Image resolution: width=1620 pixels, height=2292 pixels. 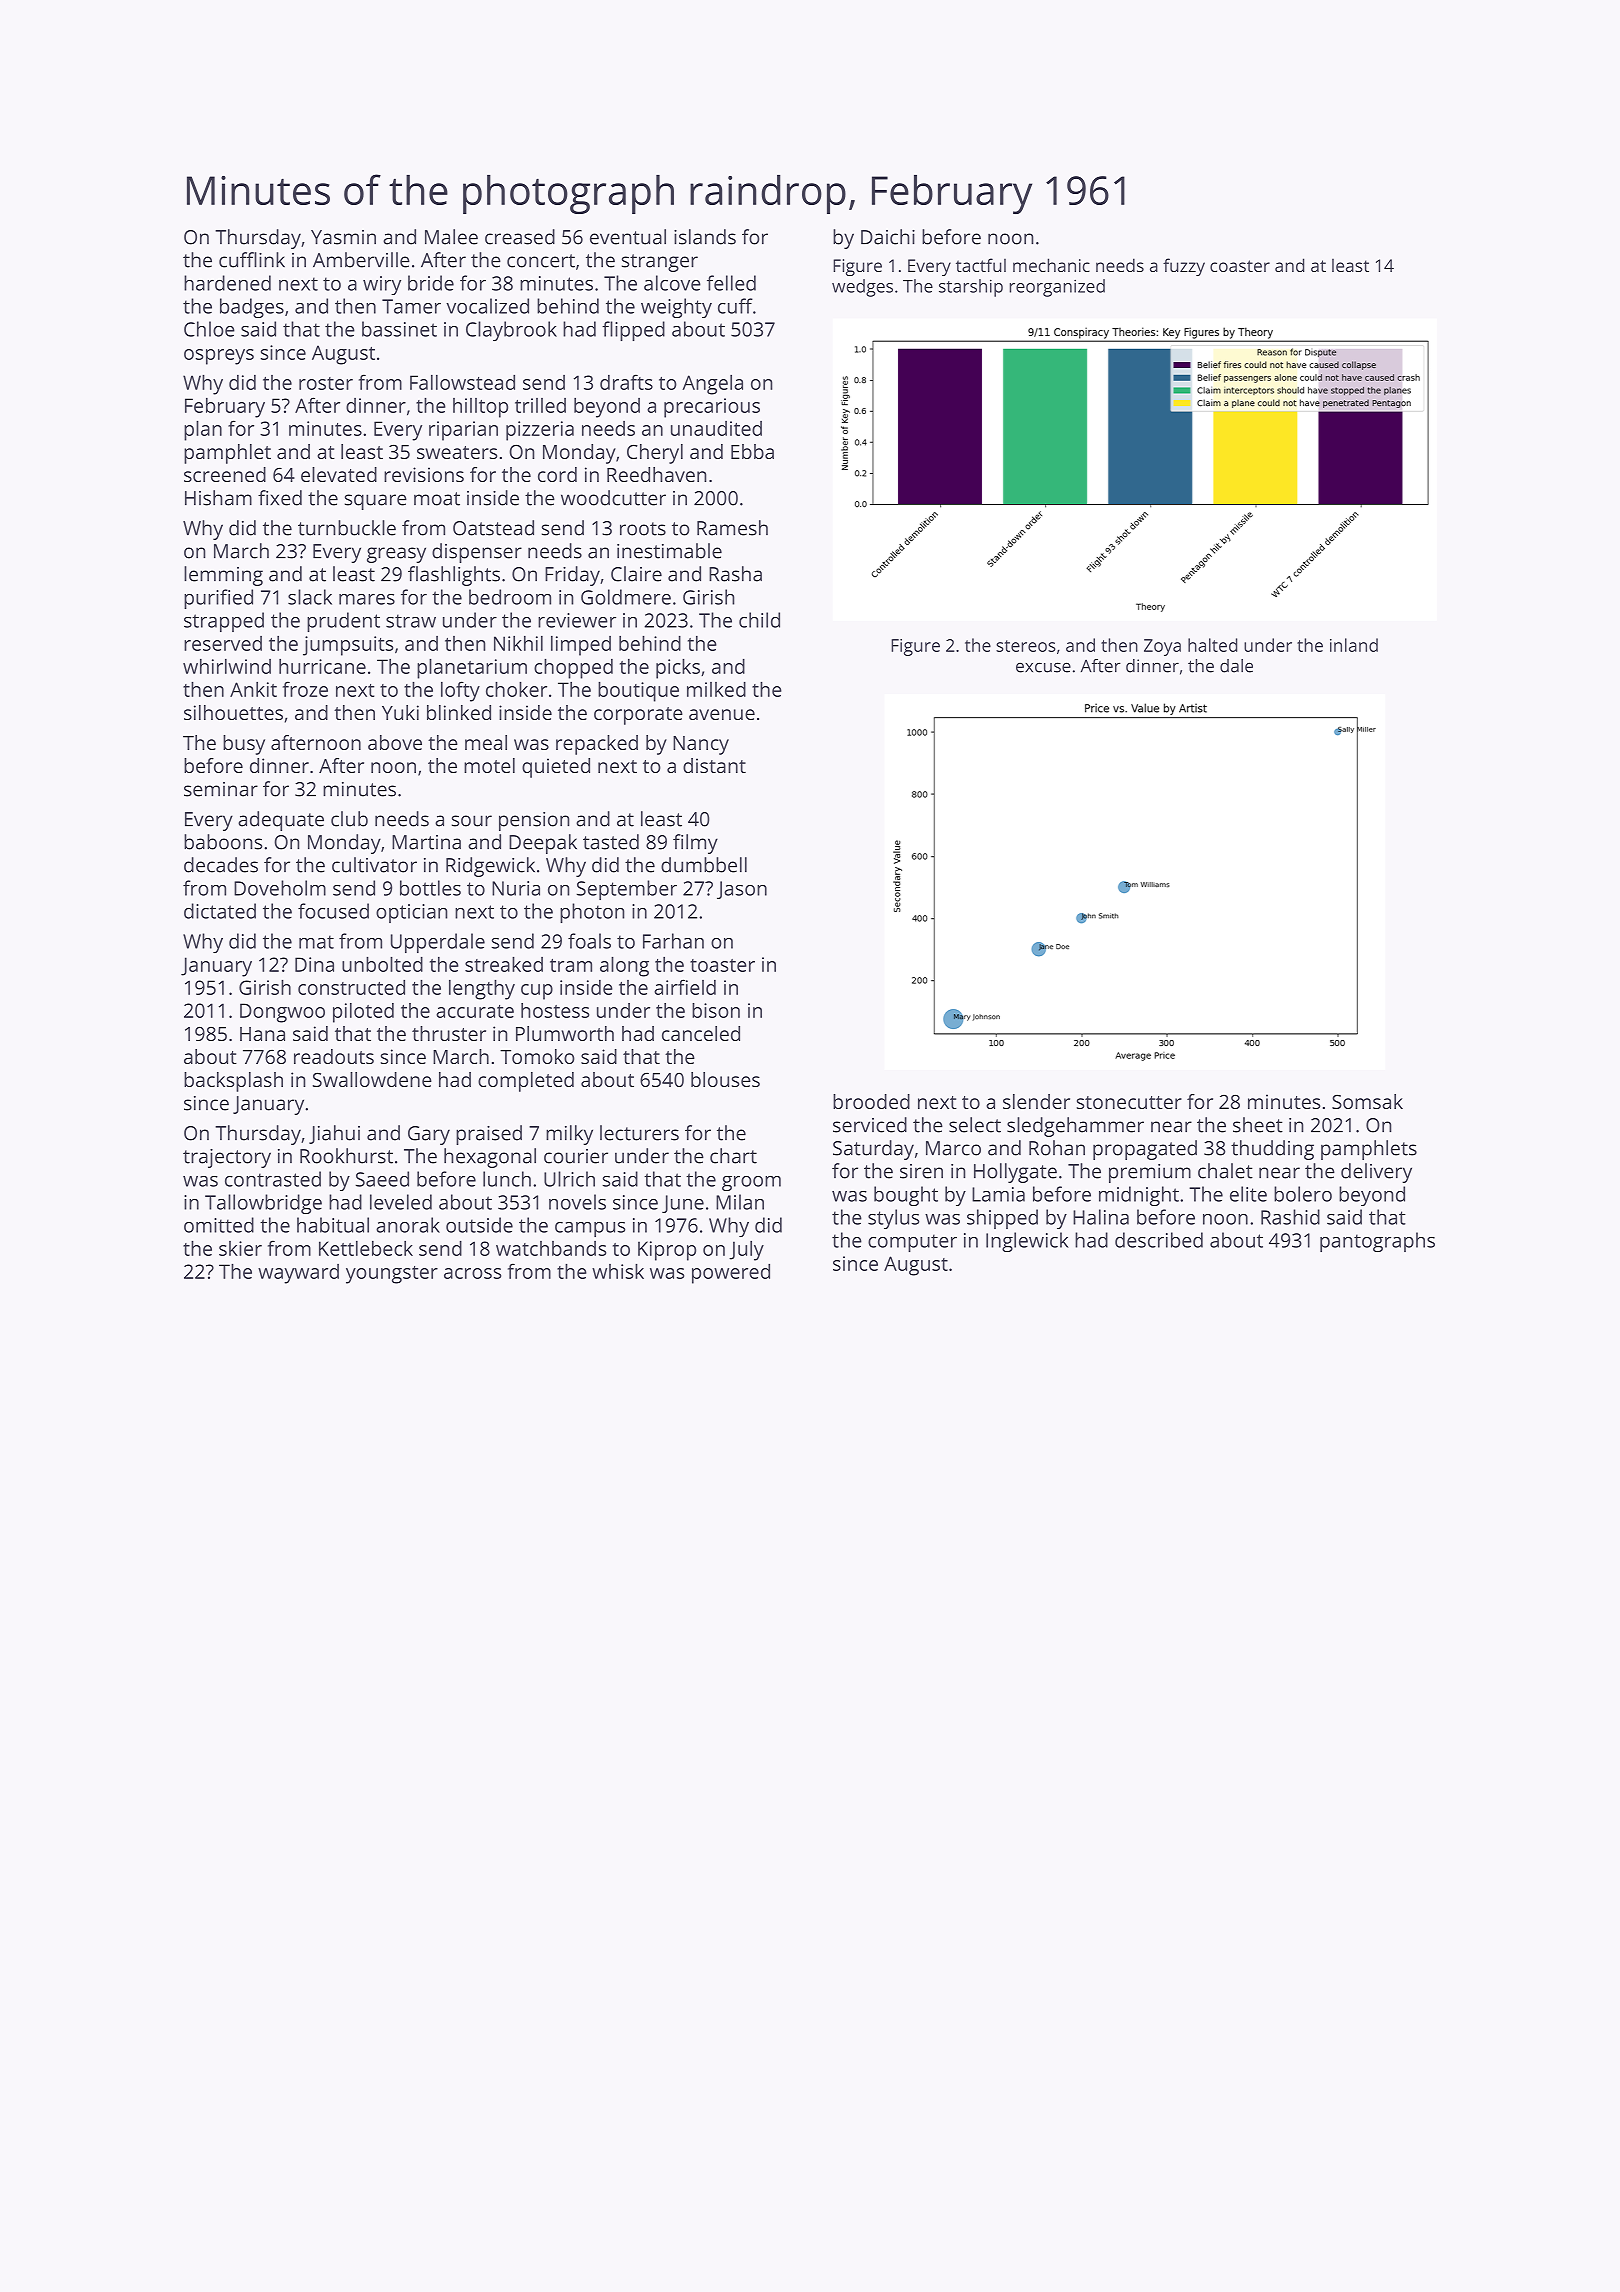 I want to click on Angela, so click(x=712, y=384).
